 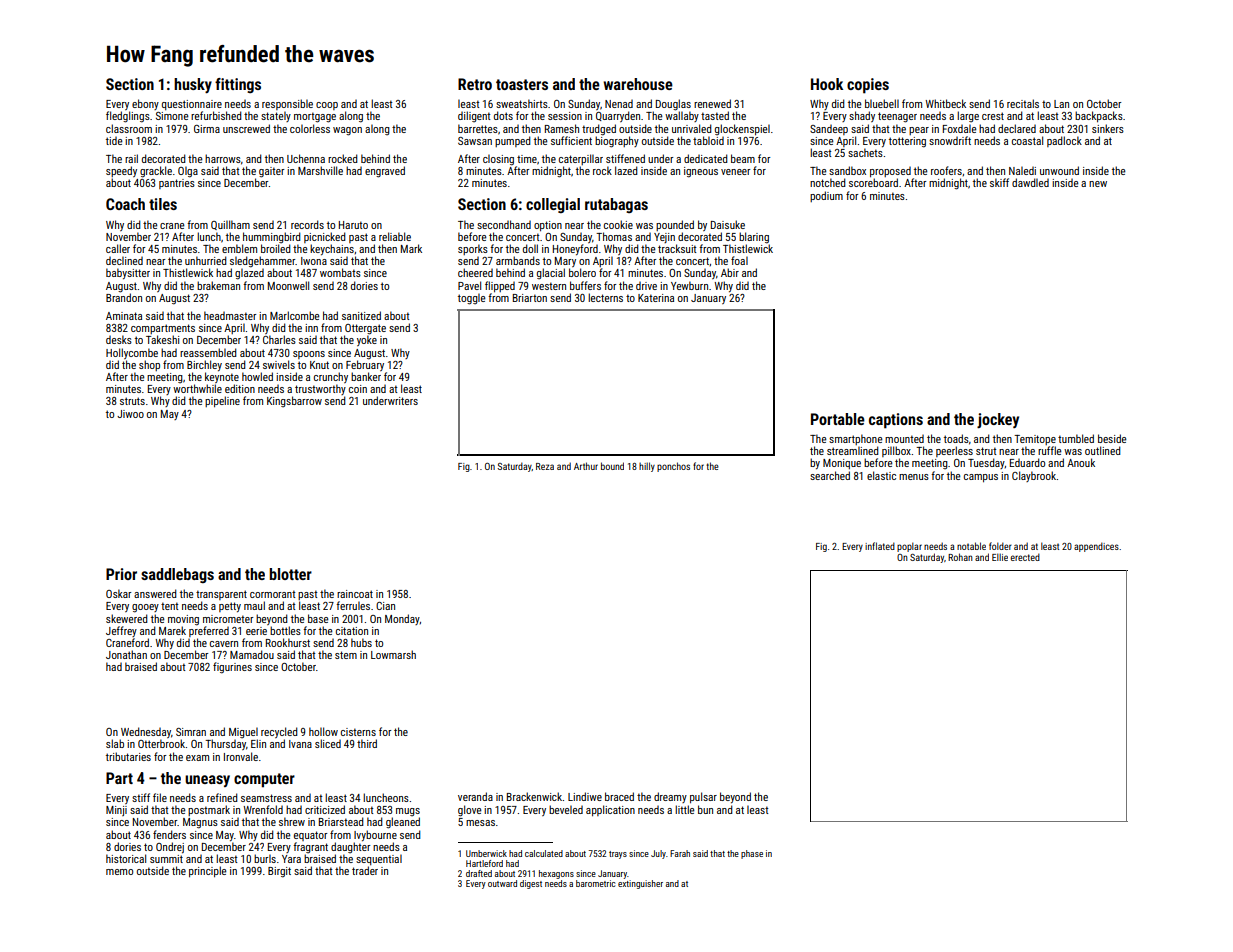 What do you see at coordinates (605, 297) in the screenshot?
I see `lecterns` at bounding box center [605, 297].
